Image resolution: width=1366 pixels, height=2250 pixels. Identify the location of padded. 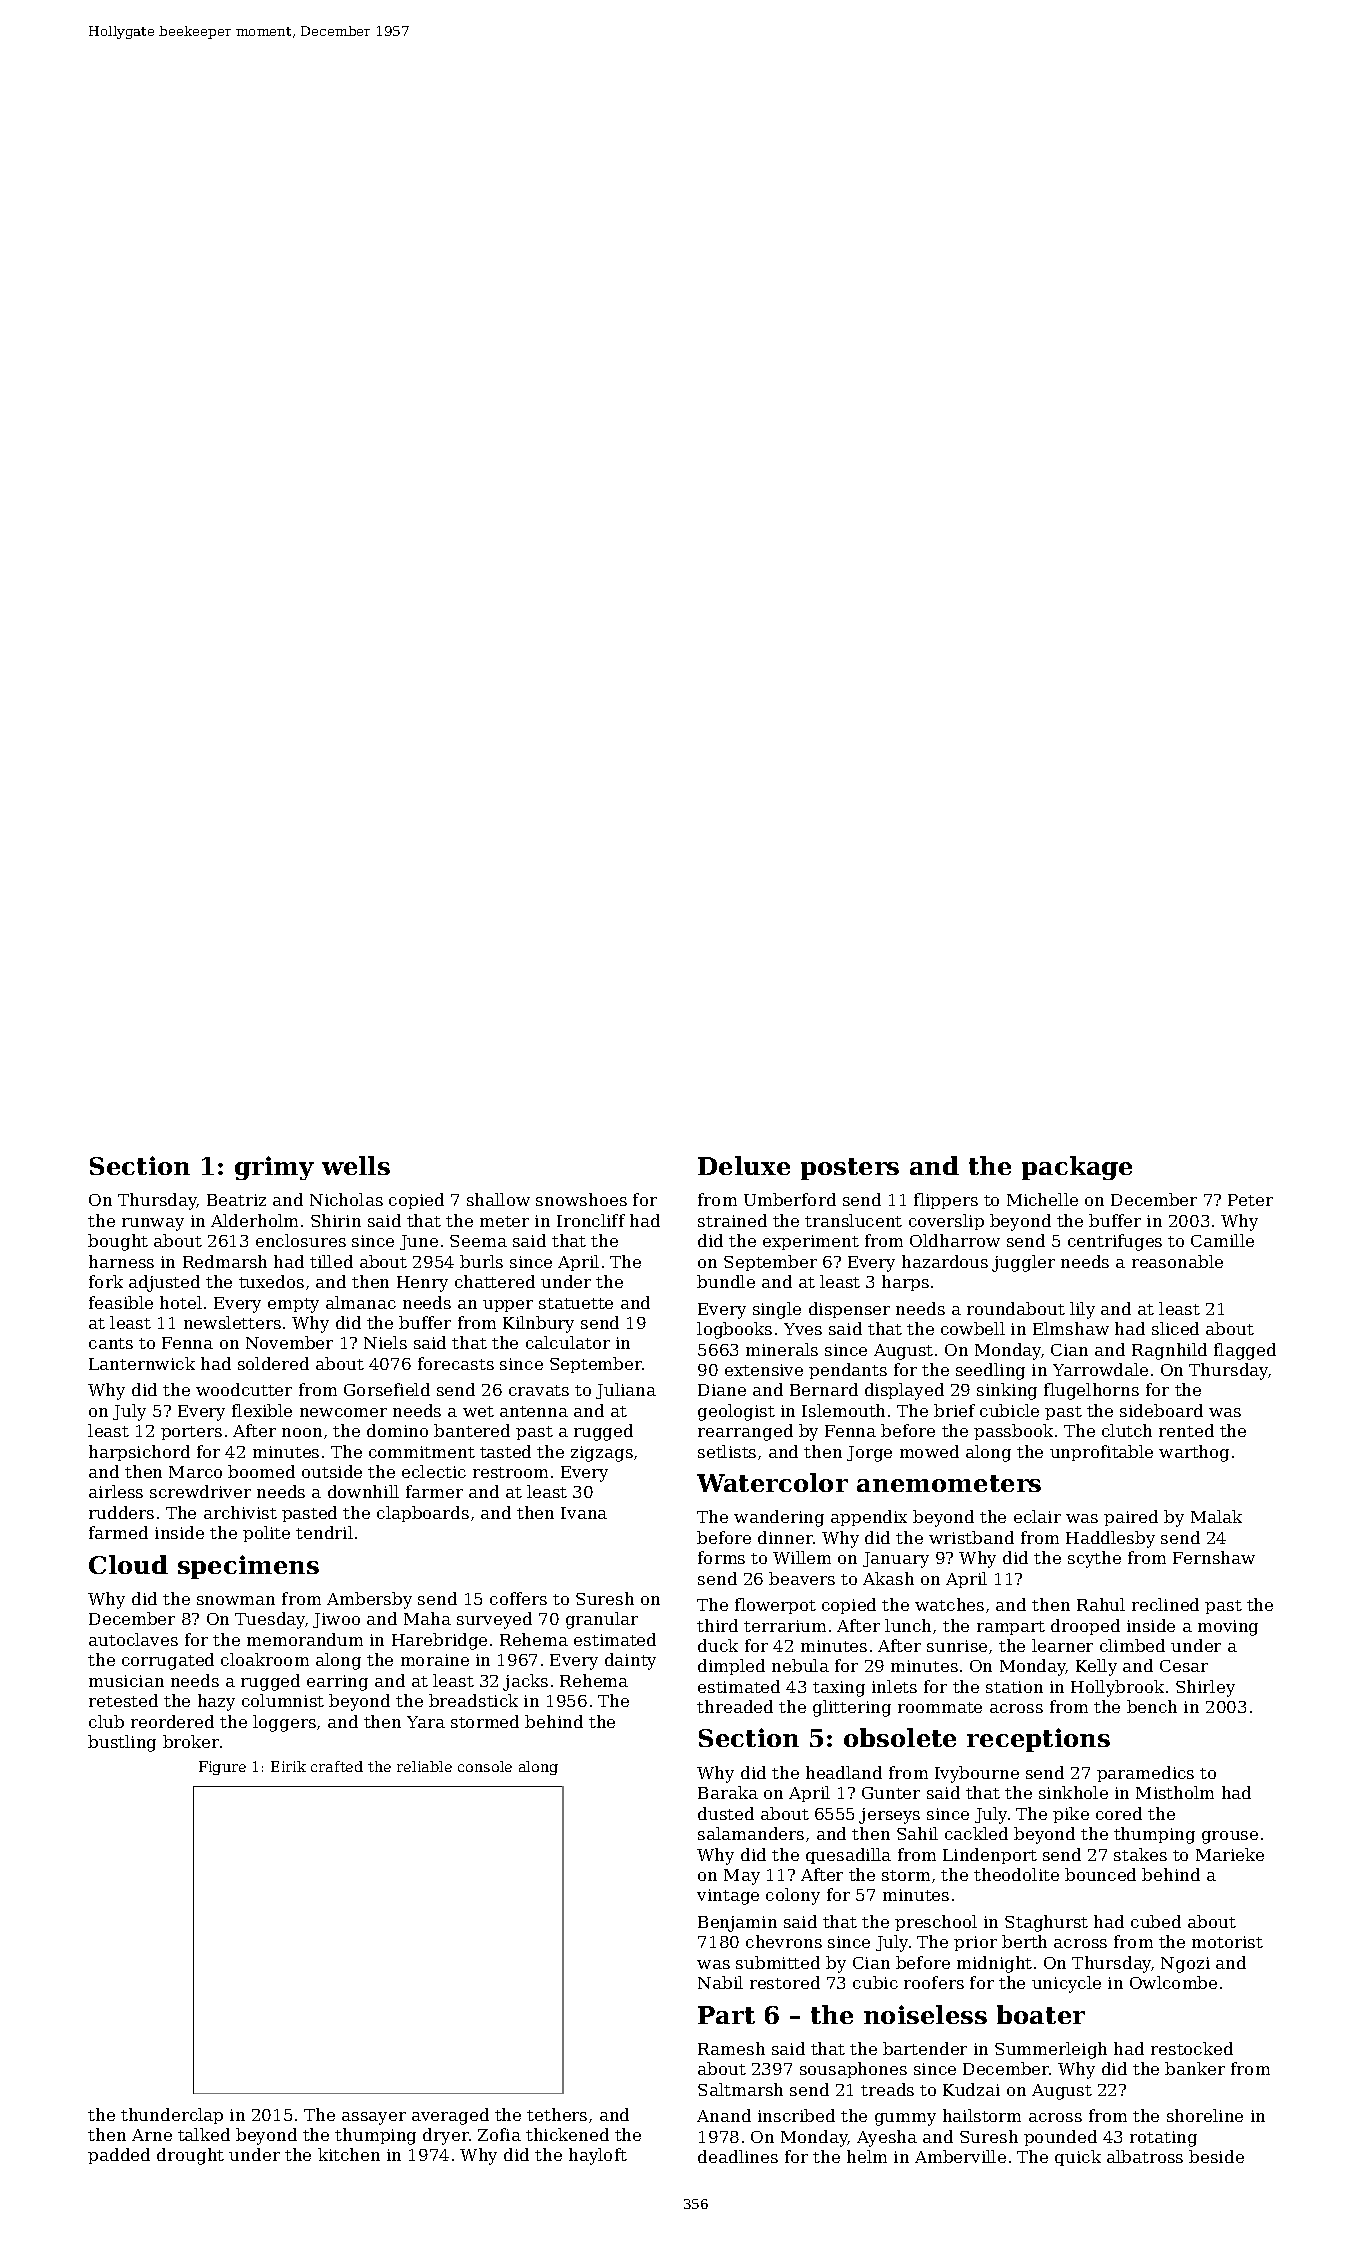
(119, 2156).
